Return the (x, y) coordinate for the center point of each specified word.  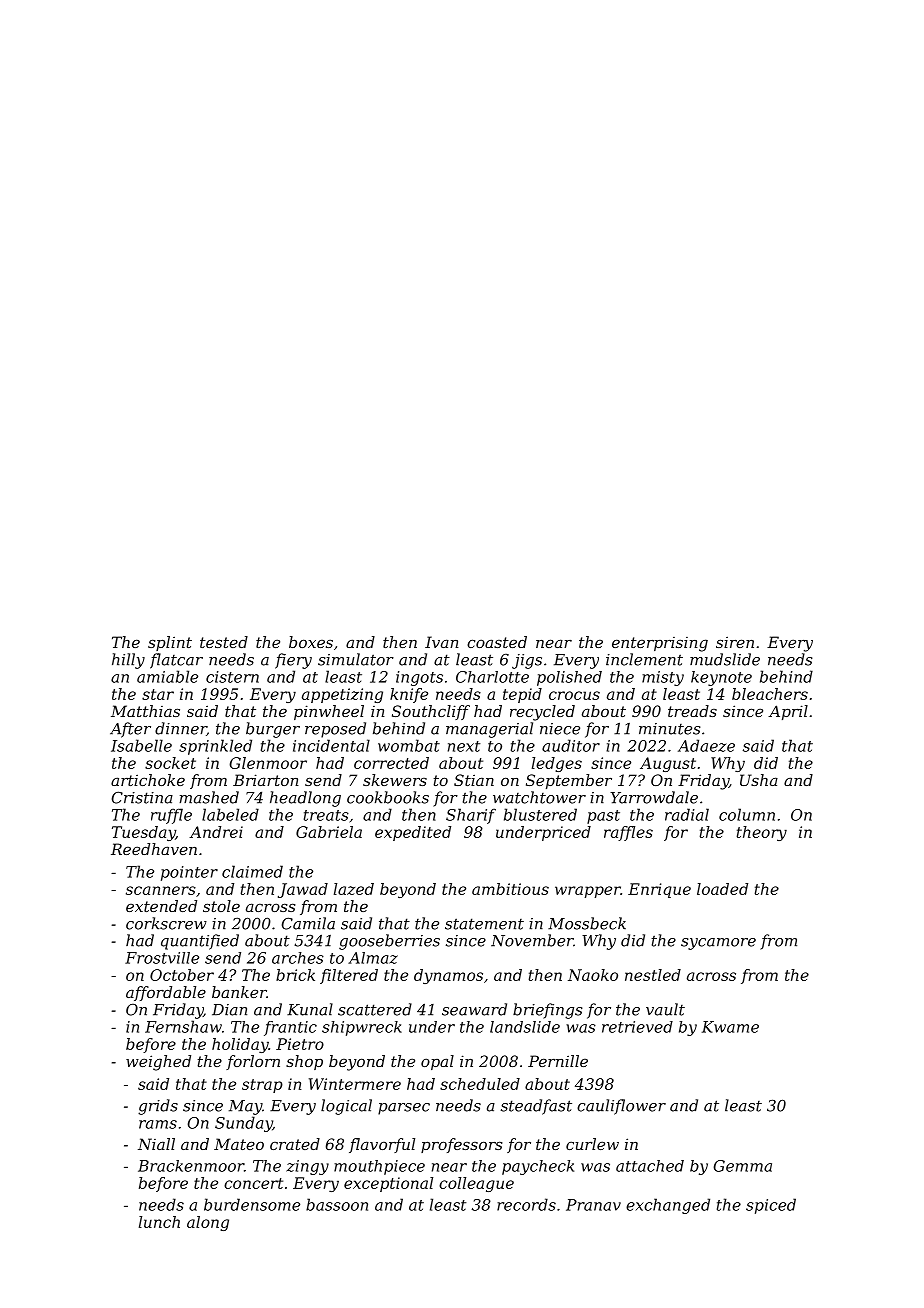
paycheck (538, 1167)
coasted (497, 642)
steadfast (536, 1107)
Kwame (730, 1027)
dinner (181, 729)
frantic (290, 1028)
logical (346, 1107)
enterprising (660, 644)
